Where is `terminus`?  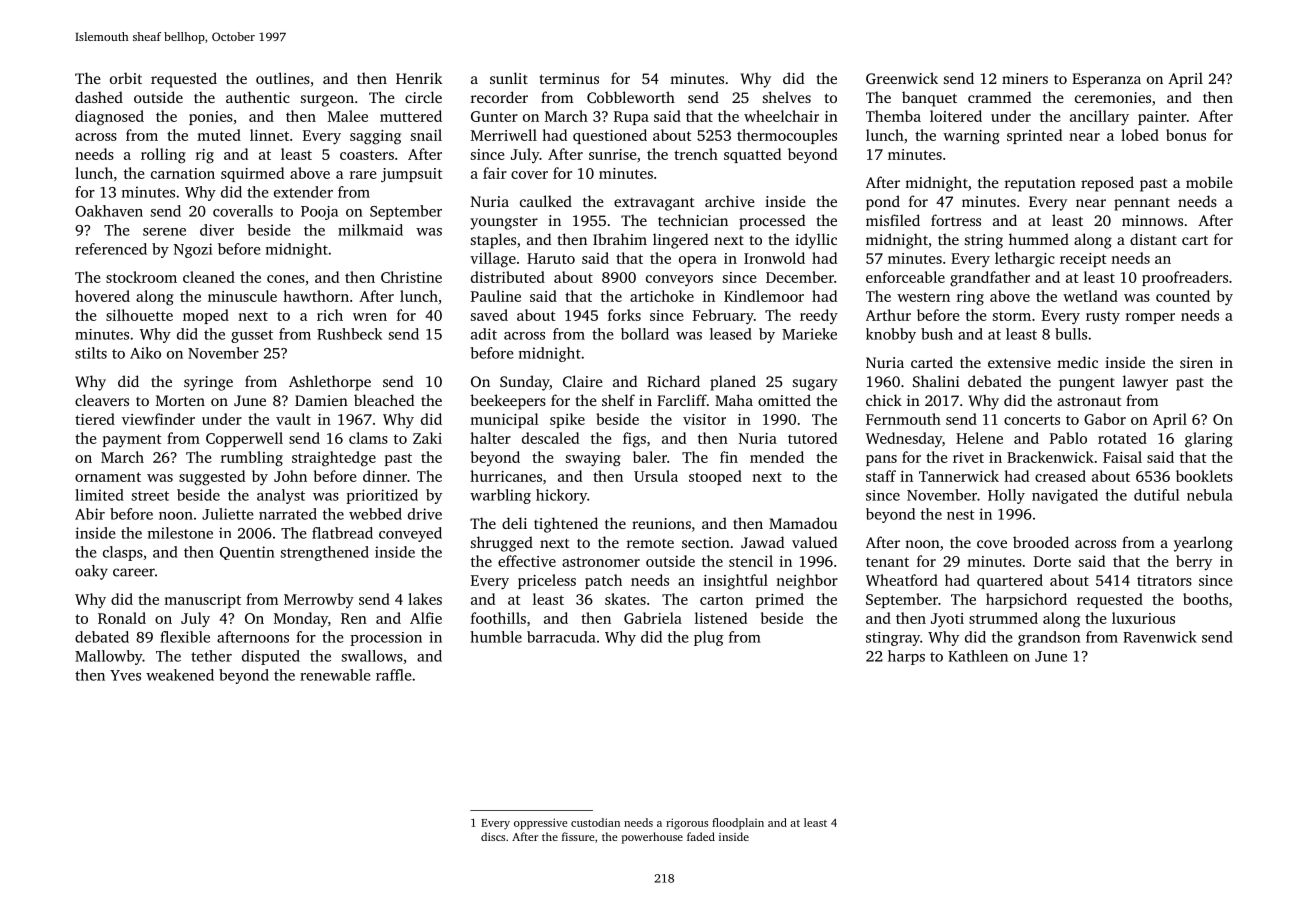 terminus is located at coordinates (569, 78).
